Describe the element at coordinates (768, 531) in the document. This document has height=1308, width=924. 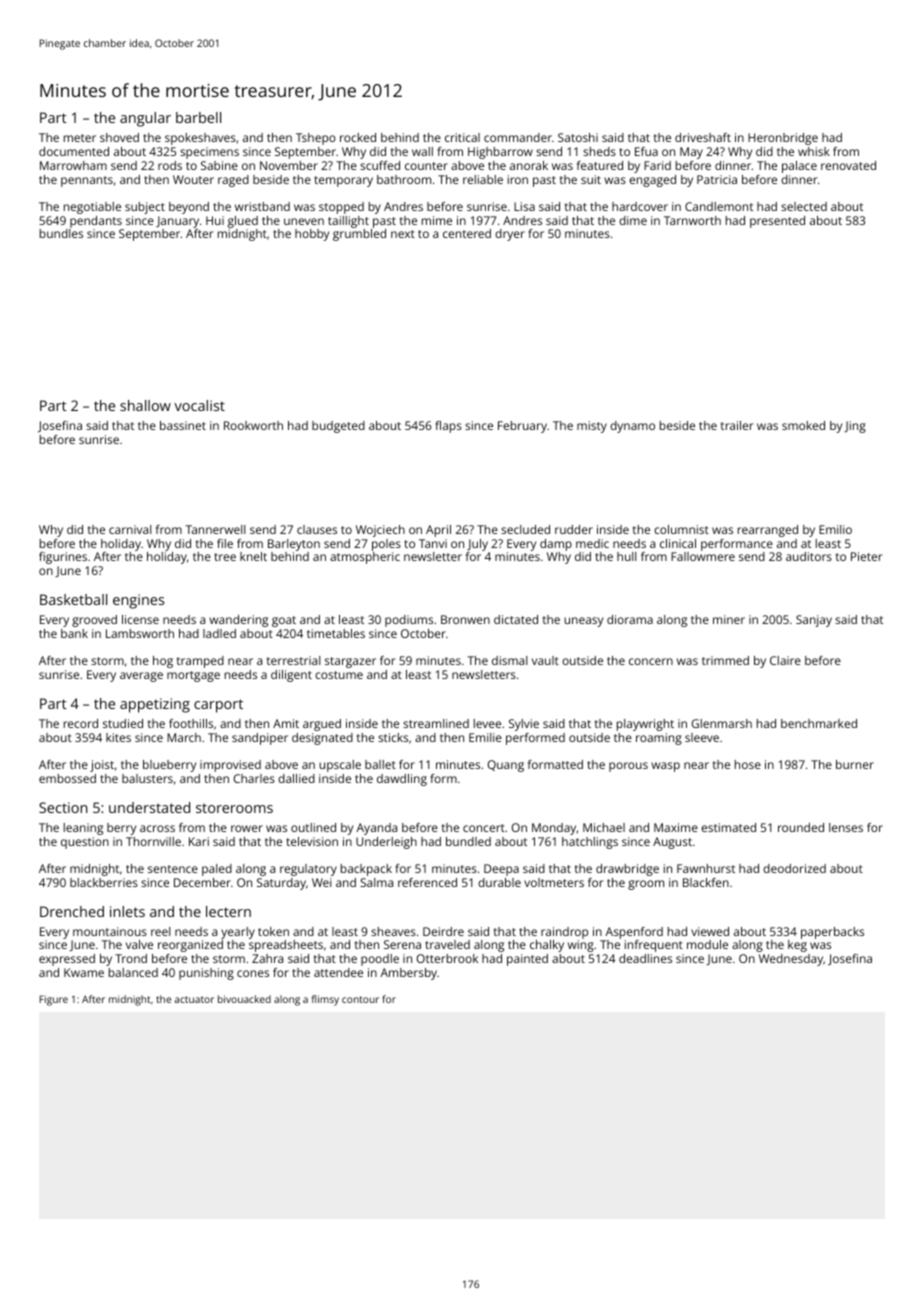
I see `rearranged` at that location.
